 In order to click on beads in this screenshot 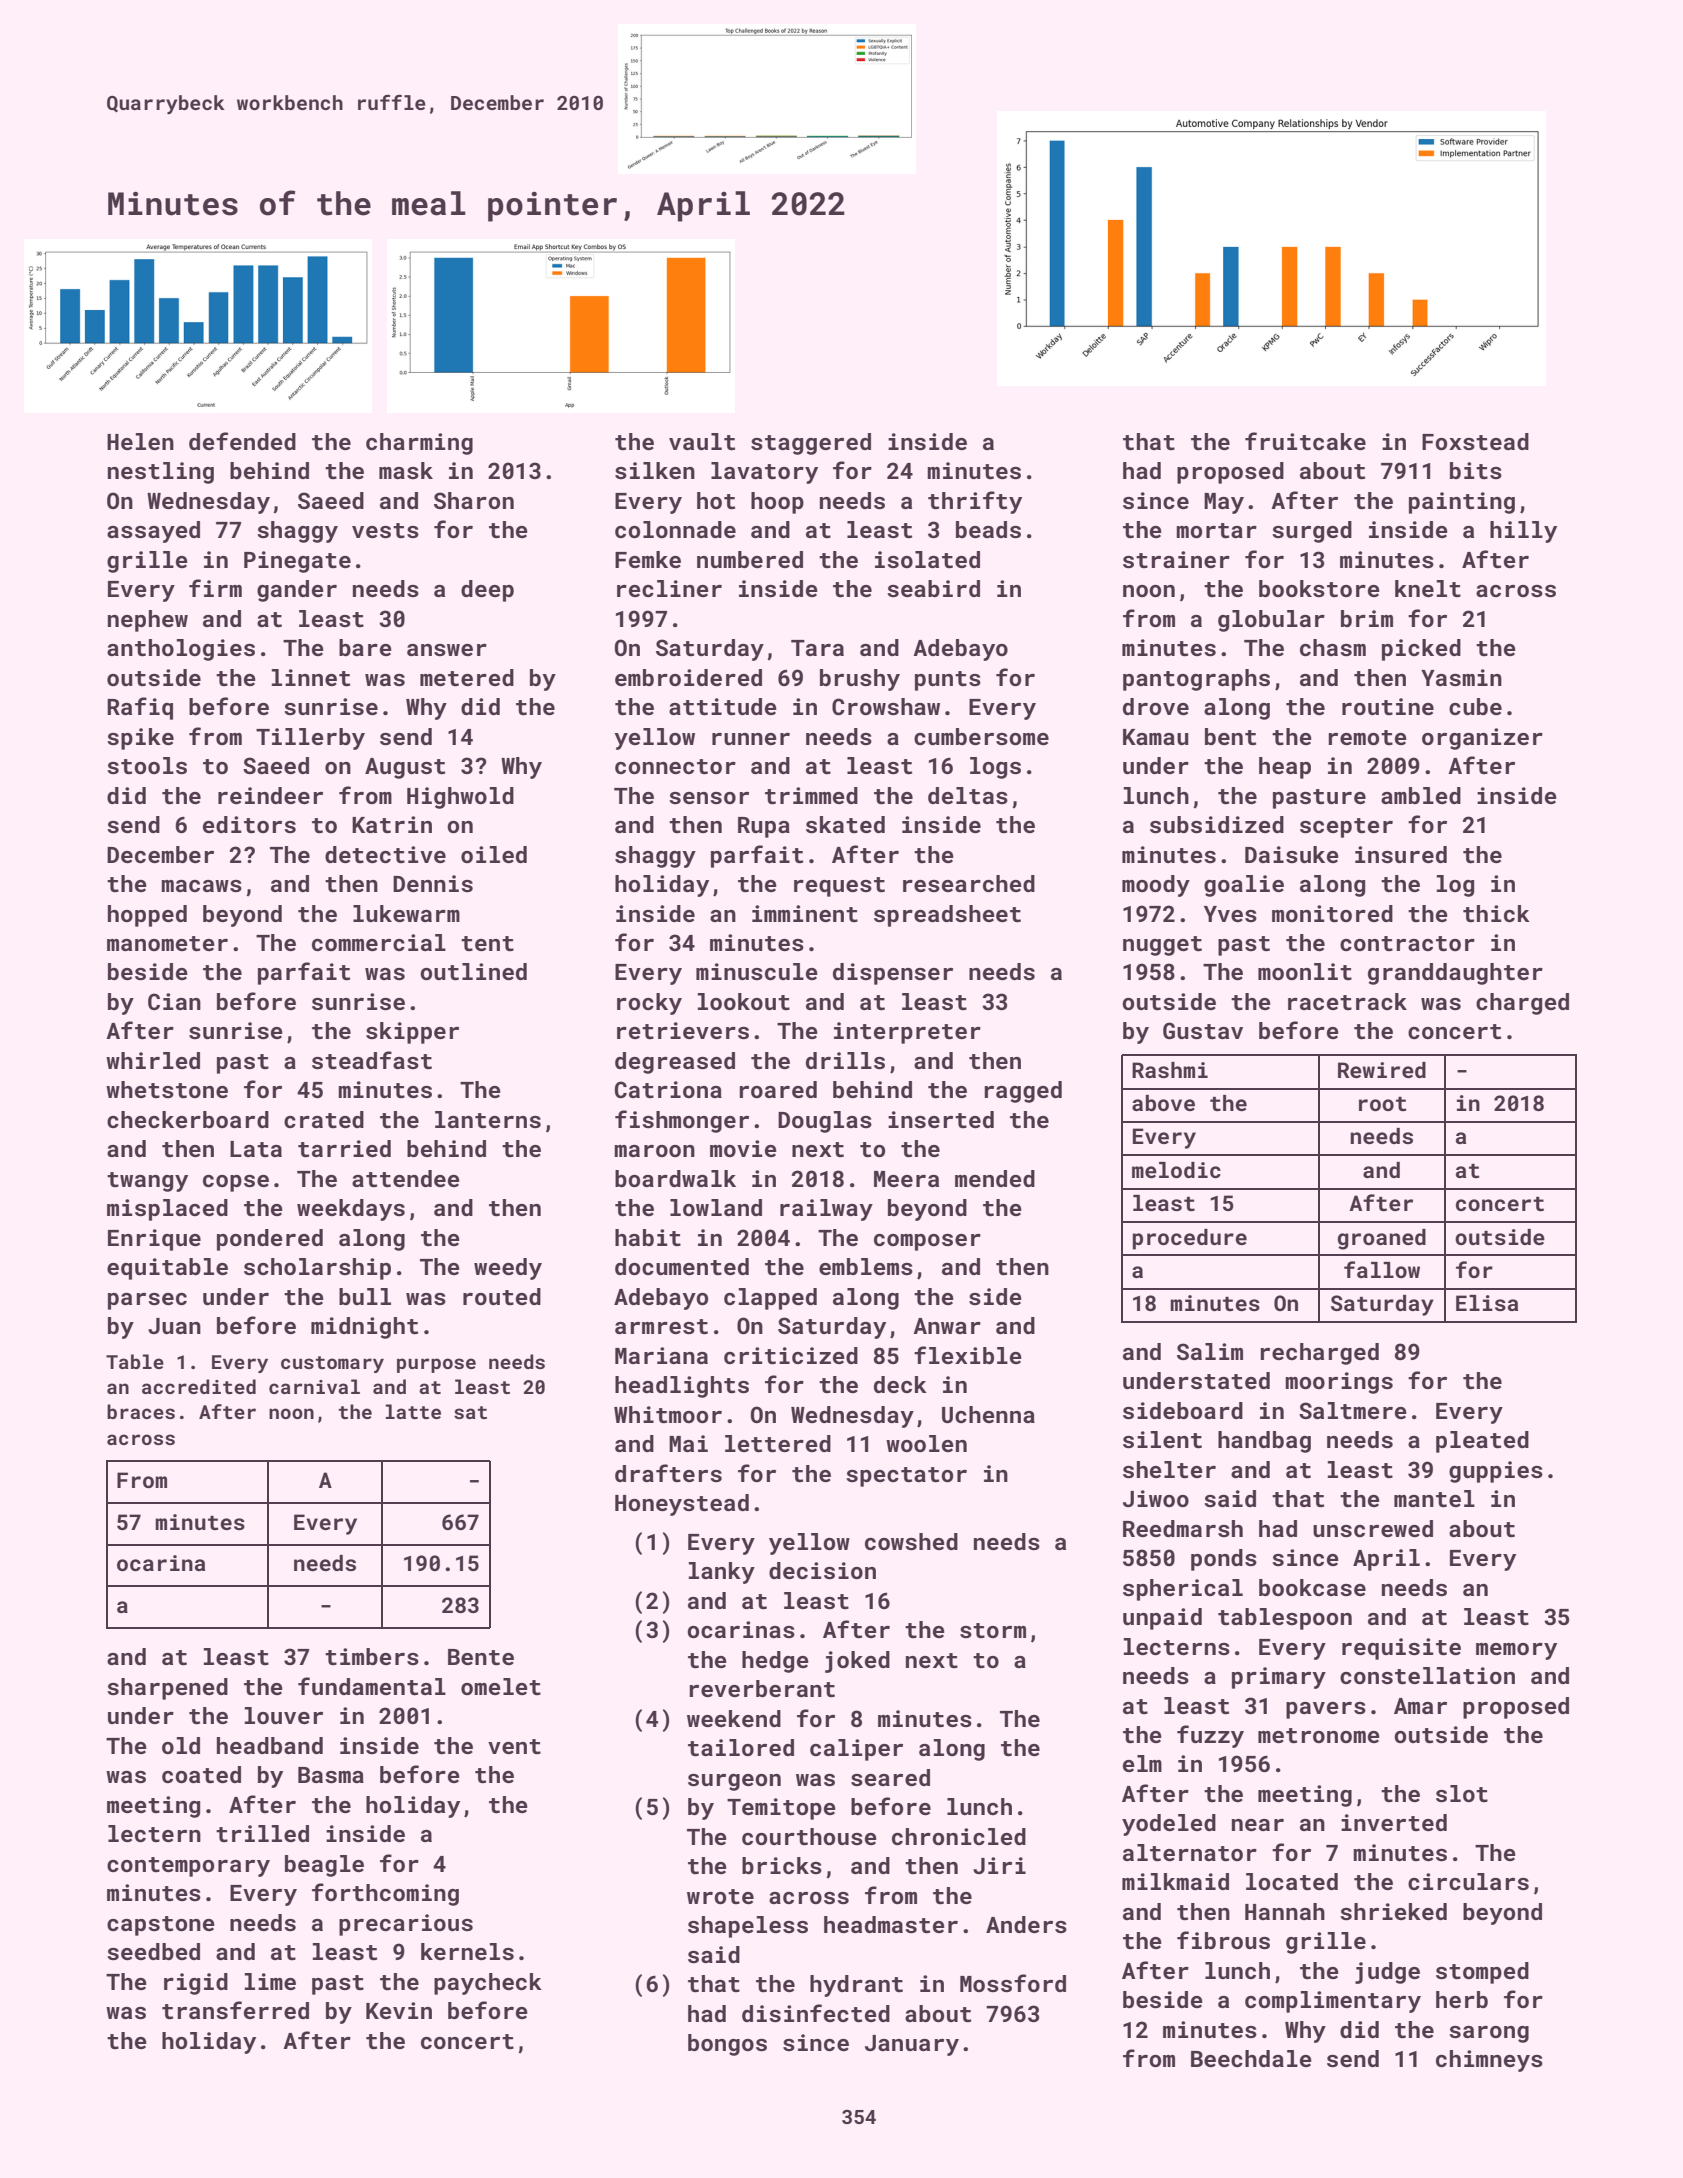, I will do `click(988, 529)`.
